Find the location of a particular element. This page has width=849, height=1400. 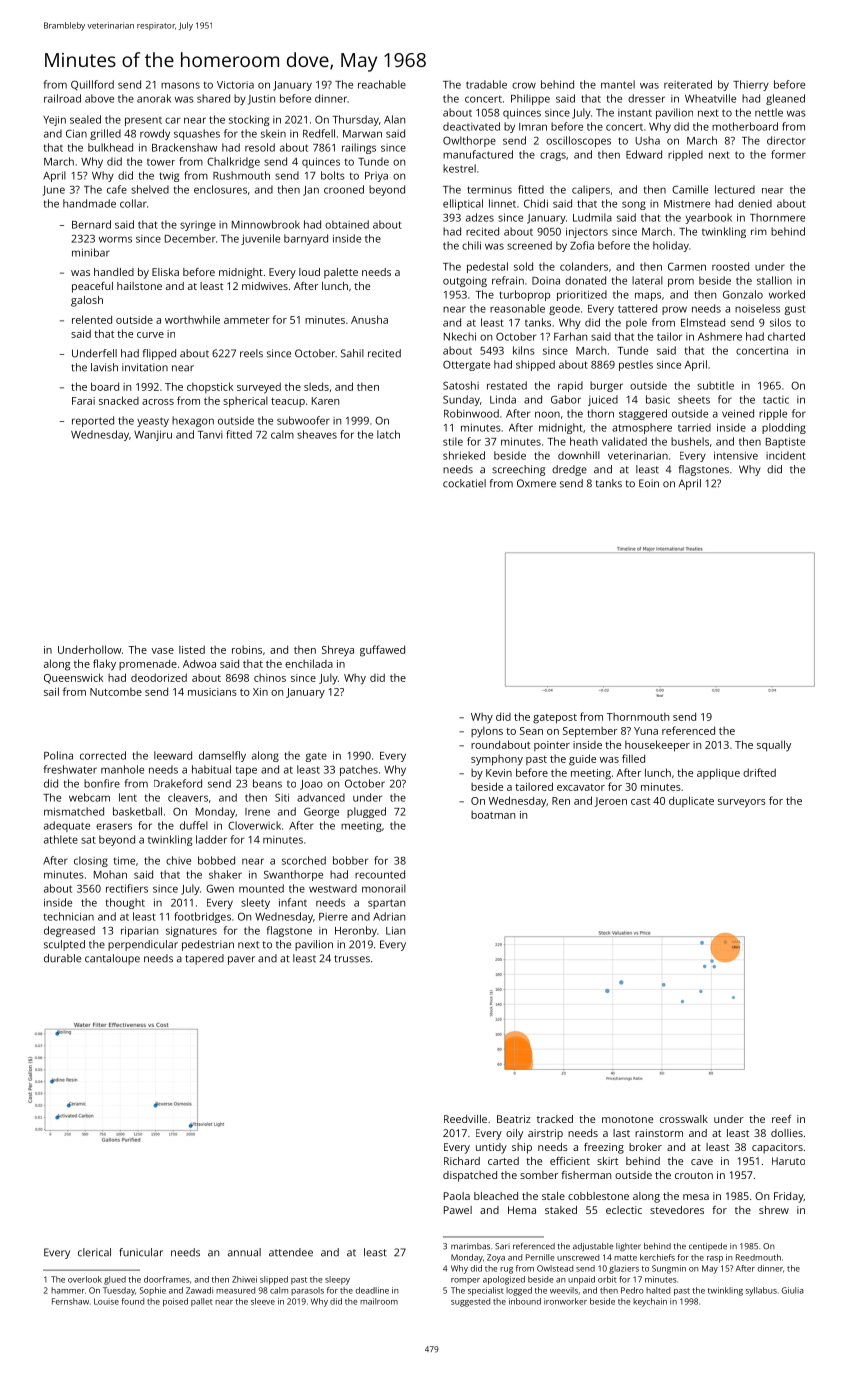

surveyors is located at coordinates (742, 803).
